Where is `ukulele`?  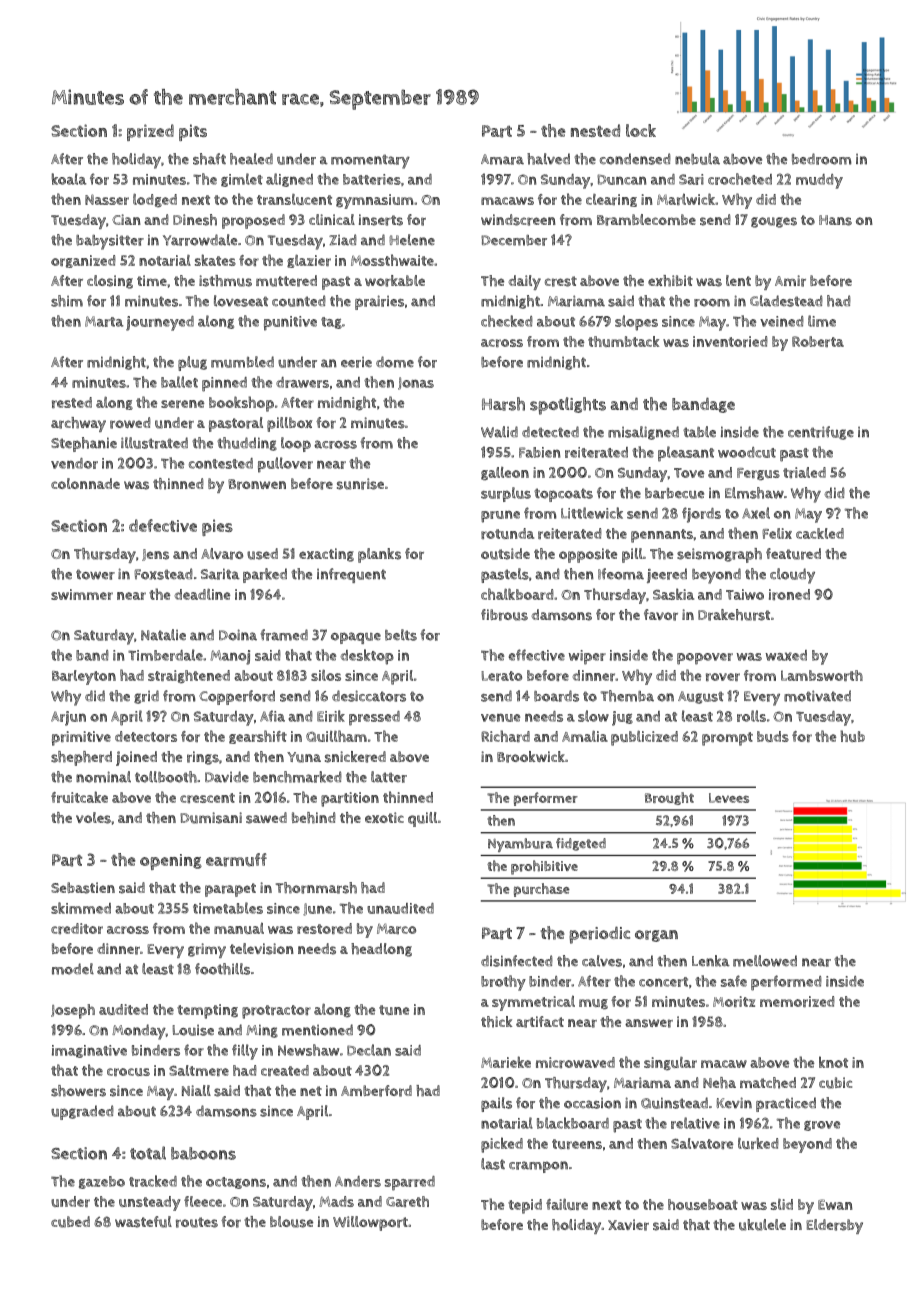
ukulele is located at coordinates (762, 1225).
